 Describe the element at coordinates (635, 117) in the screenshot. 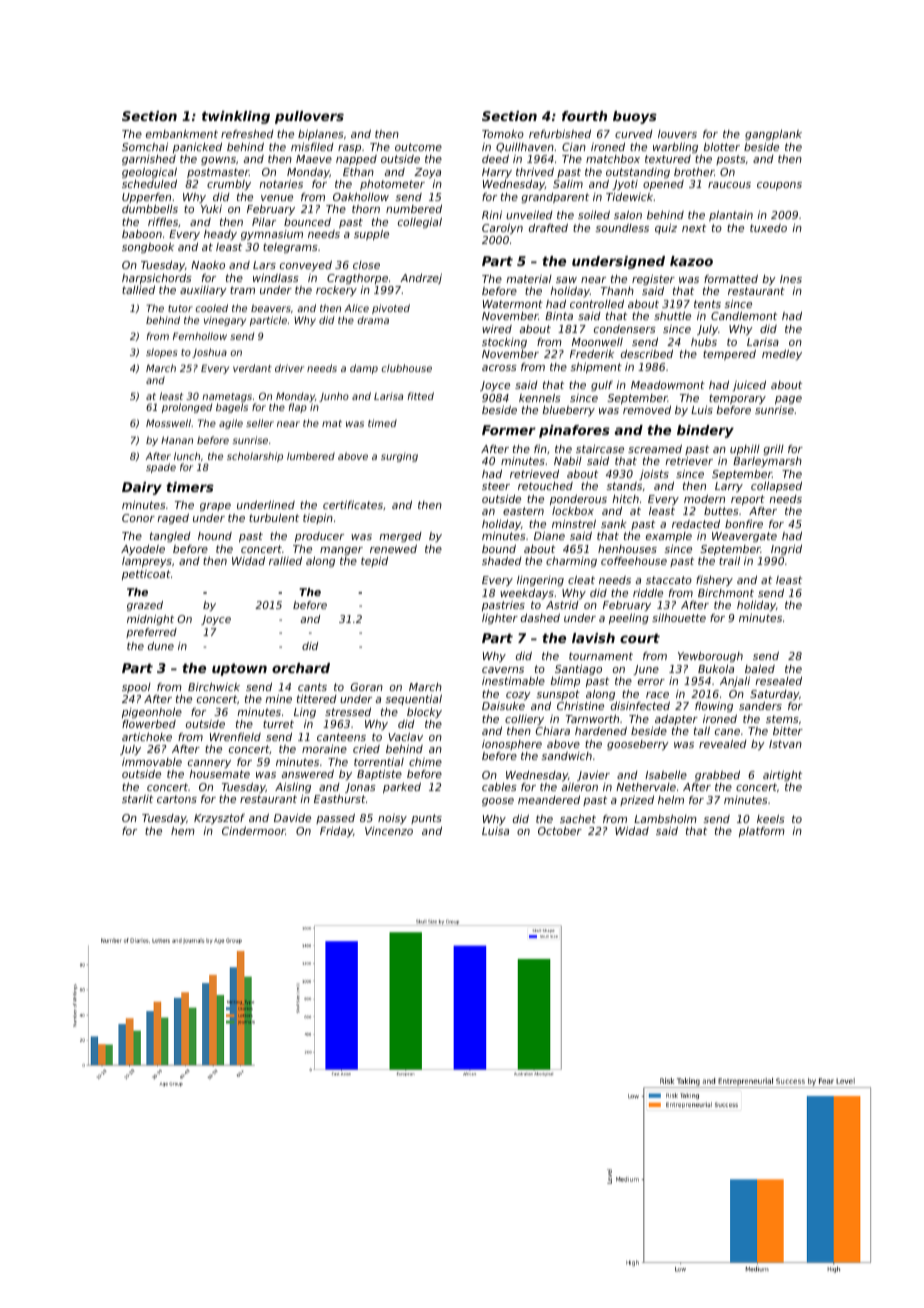

I see `buoys` at that location.
